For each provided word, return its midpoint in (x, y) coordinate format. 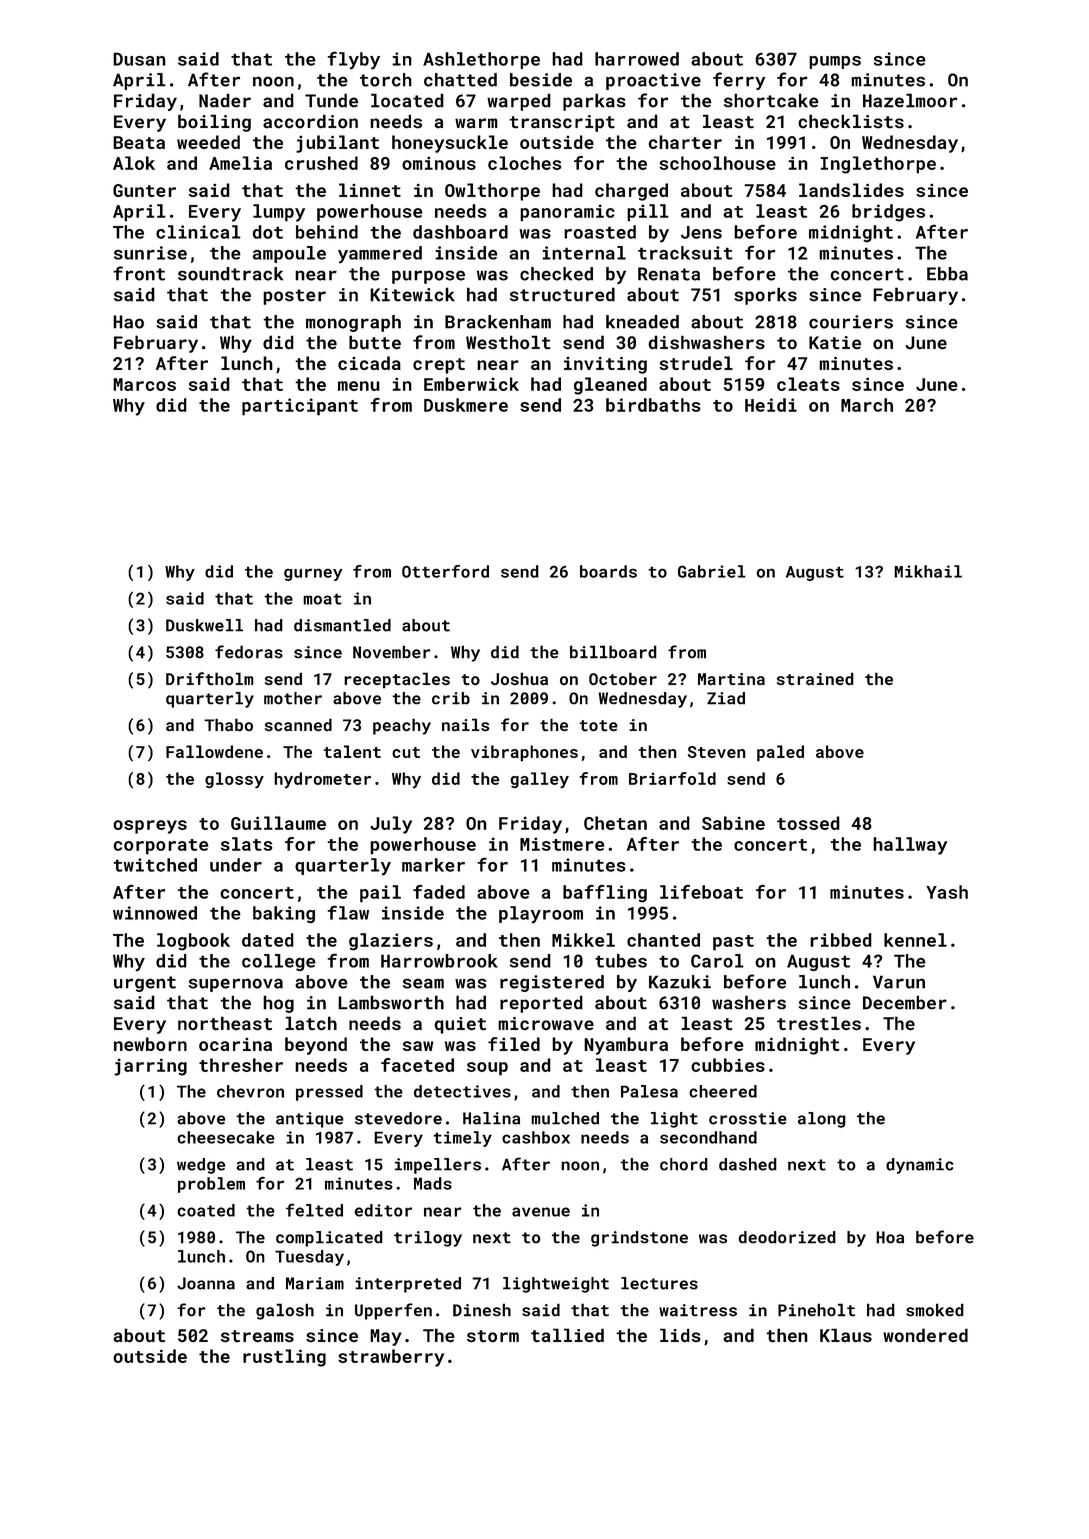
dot (267, 232)
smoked (935, 1310)
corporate (160, 847)
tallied (567, 1335)
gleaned (610, 386)
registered (552, 983)
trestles (819, 1023)
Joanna (206, 1283)
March (867, 405)
